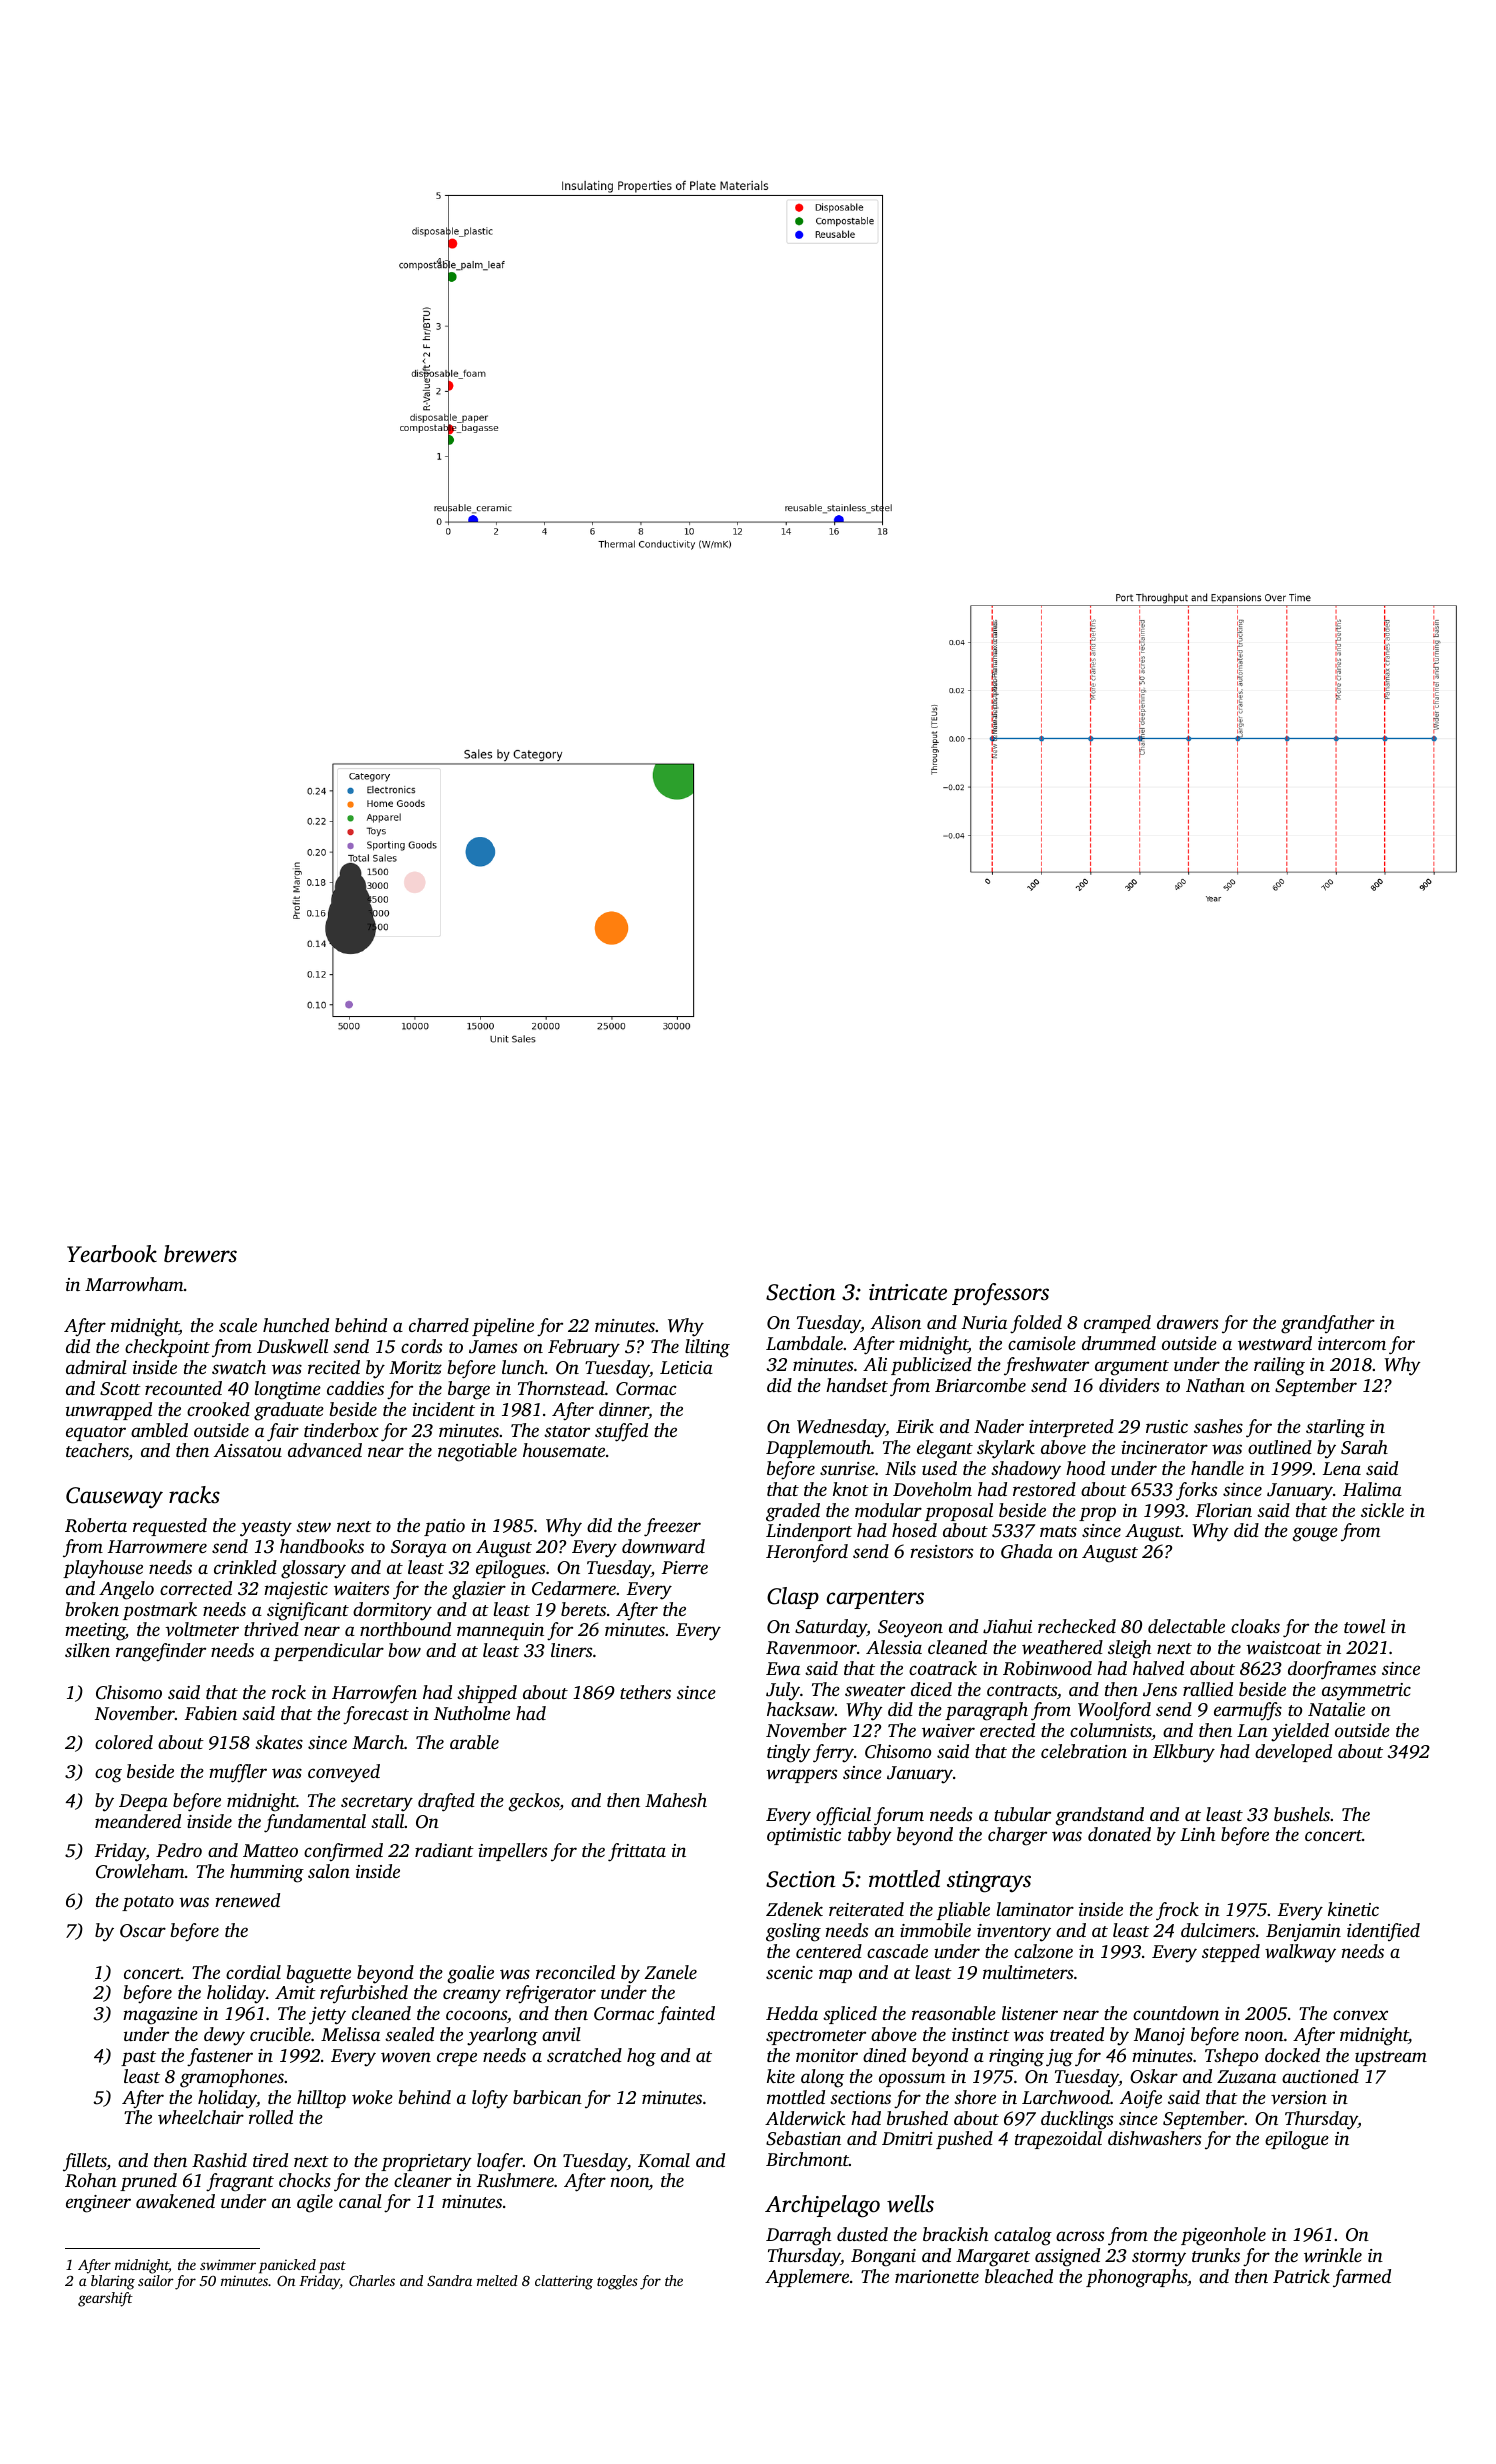 The image size is (1496, 2464). What do you see at coordinates (908, 1292) in the screenshot?
I see `intricate` at bounding box center [908, 1292].
